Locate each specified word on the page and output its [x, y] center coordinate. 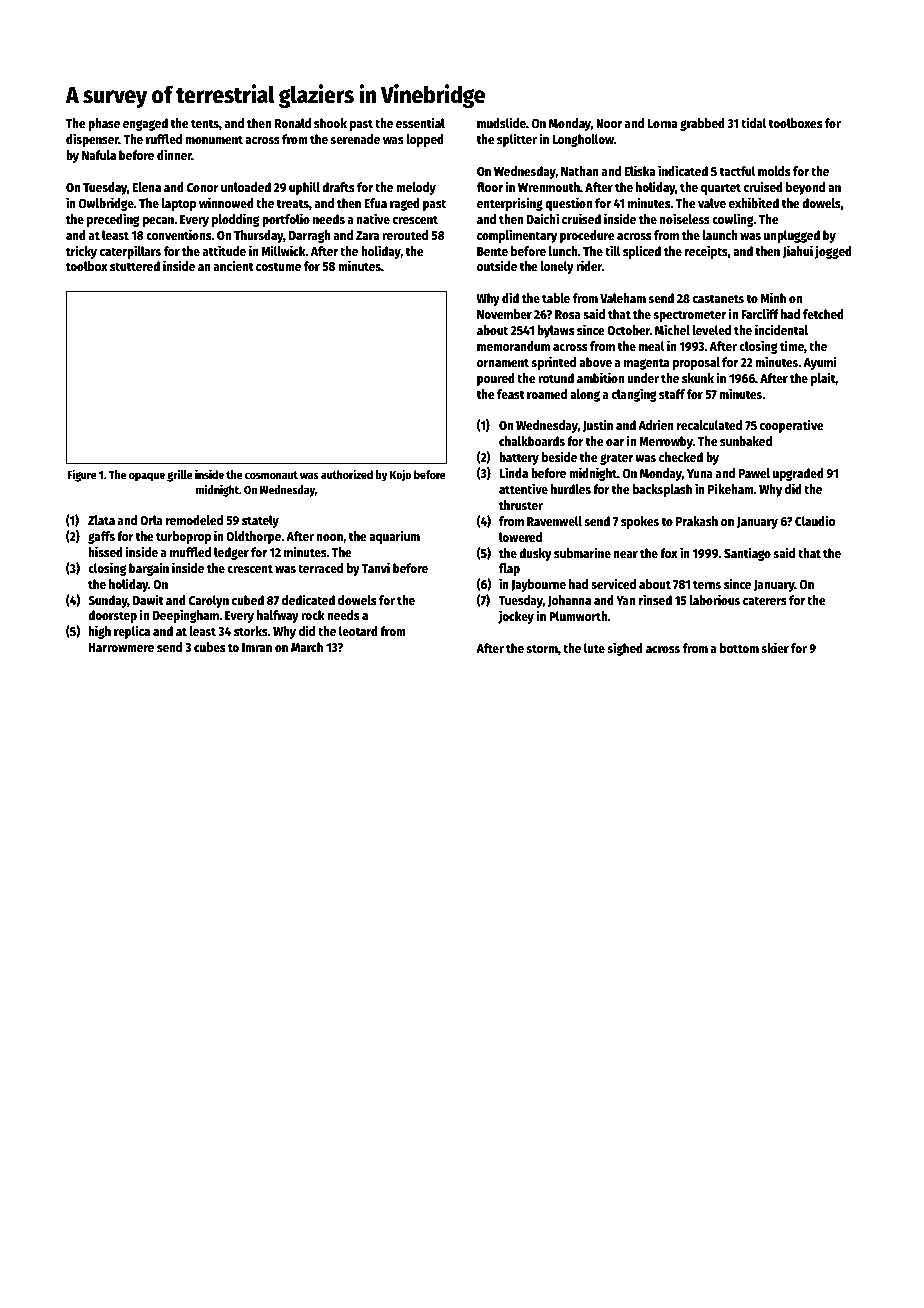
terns [707, 584]
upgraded [798, 474]
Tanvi [376, 567]
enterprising [510, 204]
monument [214, 139]
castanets [718, 298]
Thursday [259, 236]
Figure [82, 475]
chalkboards [532, 441]
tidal [754, 122]
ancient [234, 265]
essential [420, 122]
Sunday [108, 601]
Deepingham [186, 616]
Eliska [640, 170]
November [504, 314]
